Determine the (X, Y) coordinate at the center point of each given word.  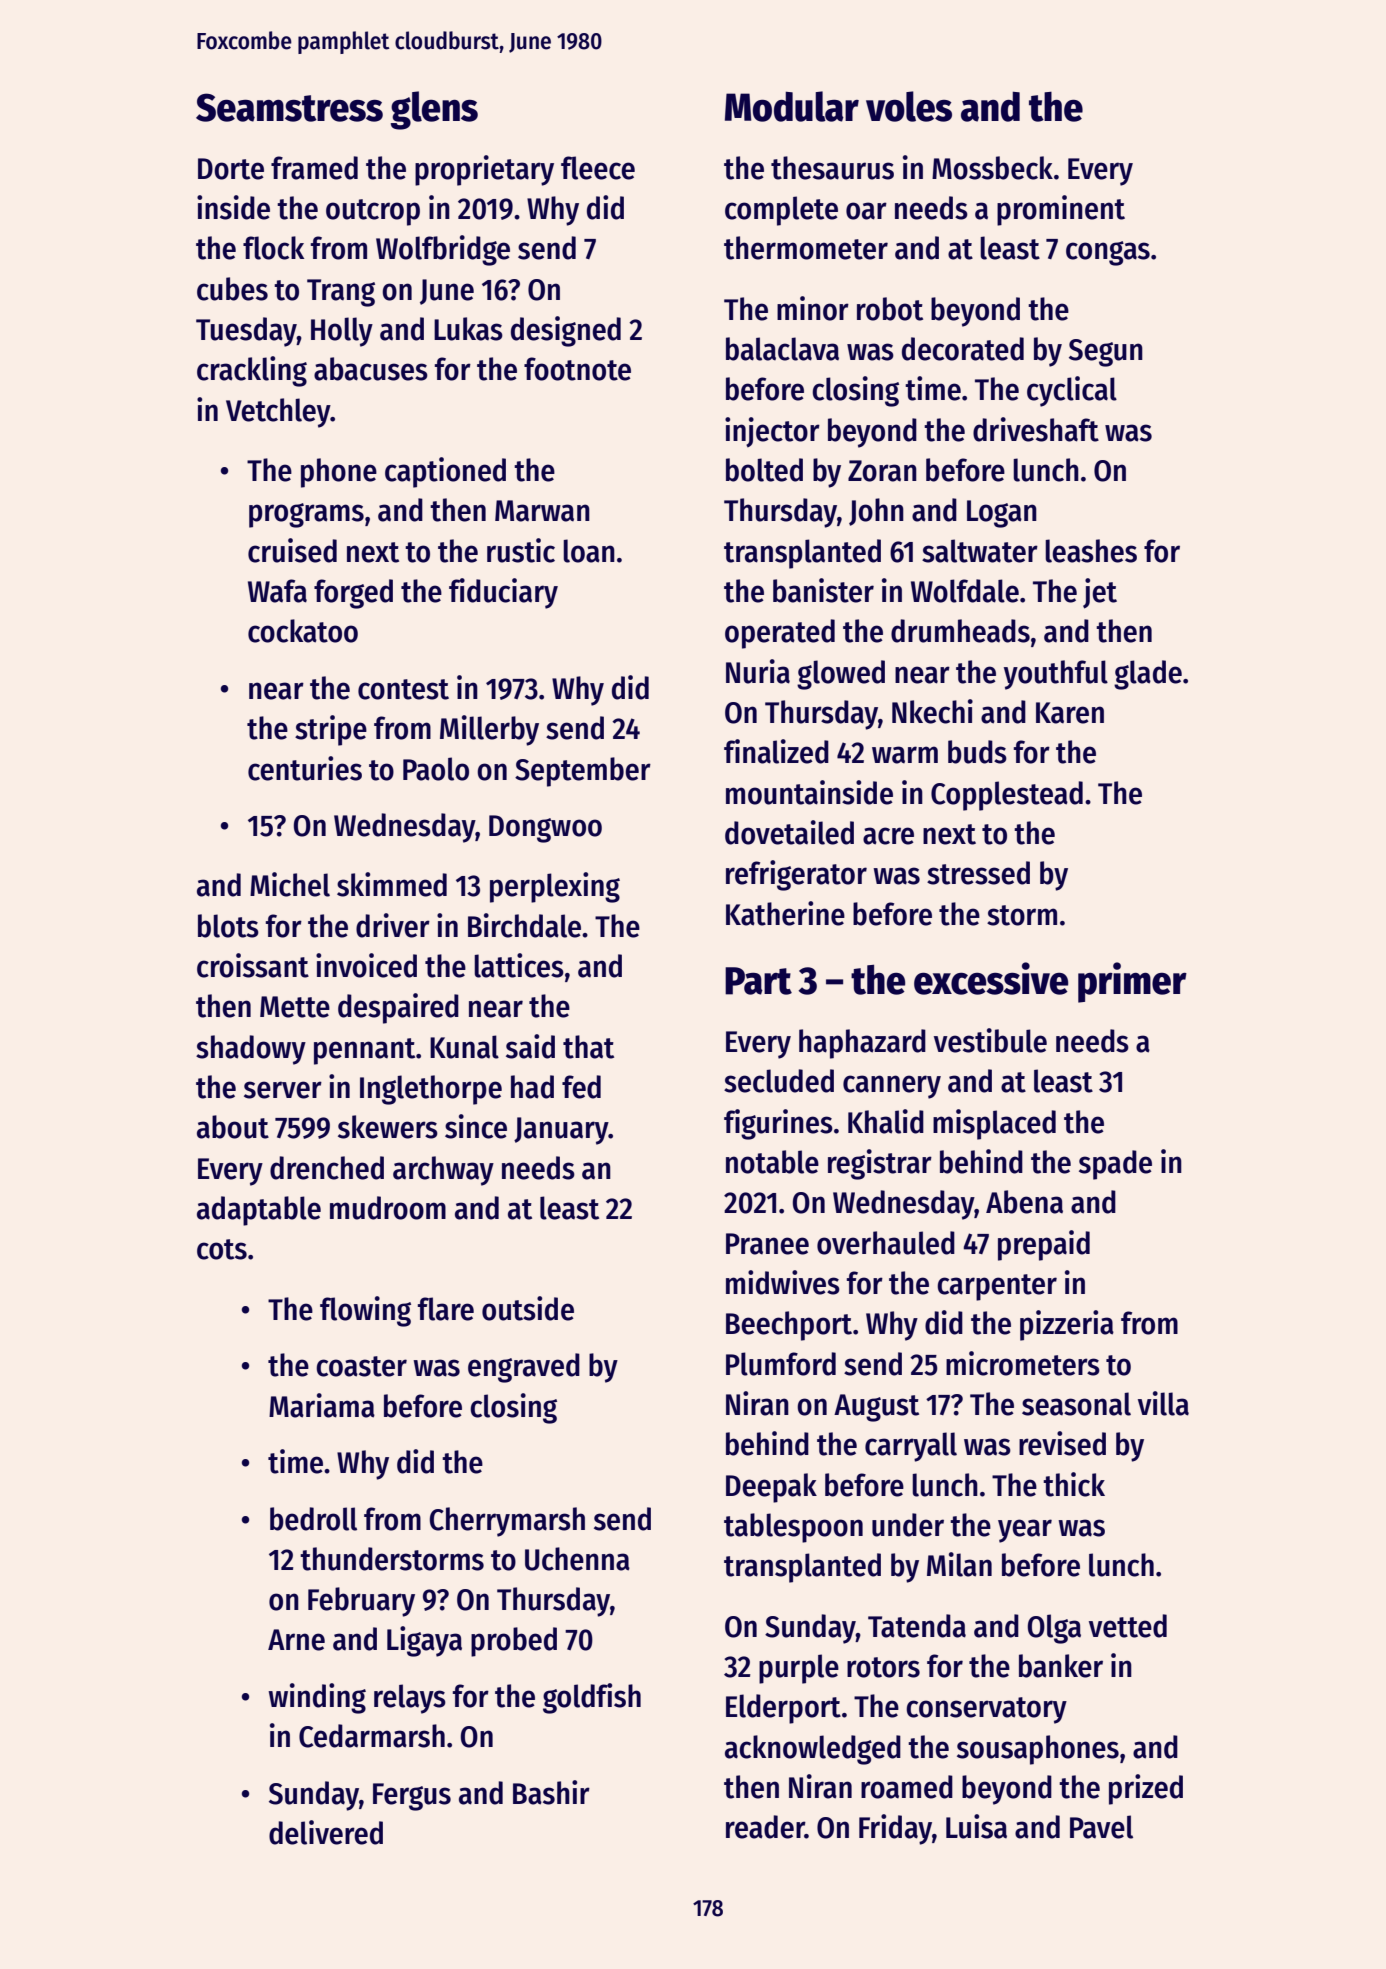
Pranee (767, 1244)
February (361, 1602)
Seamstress (289, 107)
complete (781, 211)
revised (1062, 1443)
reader (765, 1827)
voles (909, 106)
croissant (253, 965)
